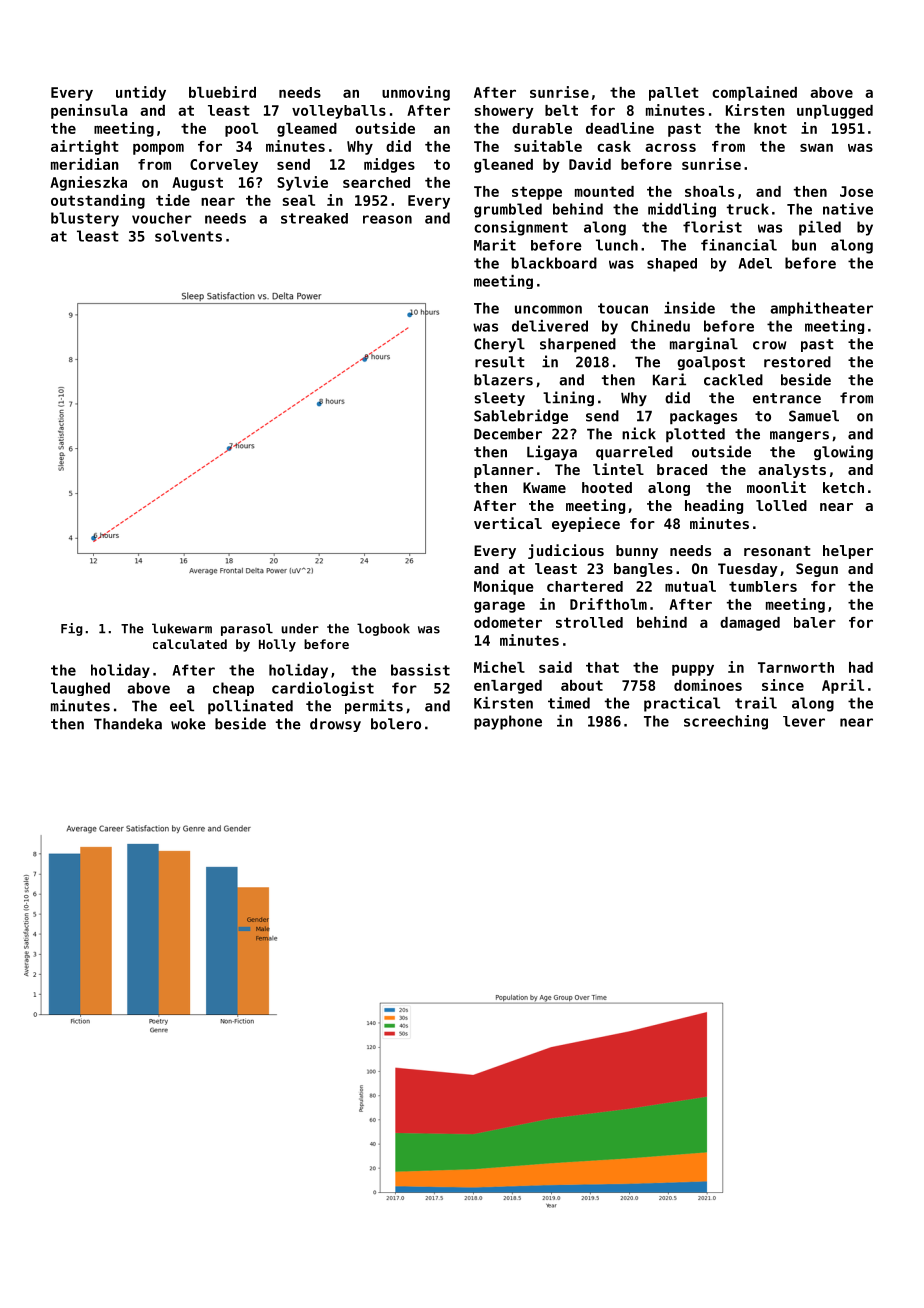  What do you see at coordinates (128, 724) in the screenshot?
I see `Thandeka` at bounding box center [128, 724].
